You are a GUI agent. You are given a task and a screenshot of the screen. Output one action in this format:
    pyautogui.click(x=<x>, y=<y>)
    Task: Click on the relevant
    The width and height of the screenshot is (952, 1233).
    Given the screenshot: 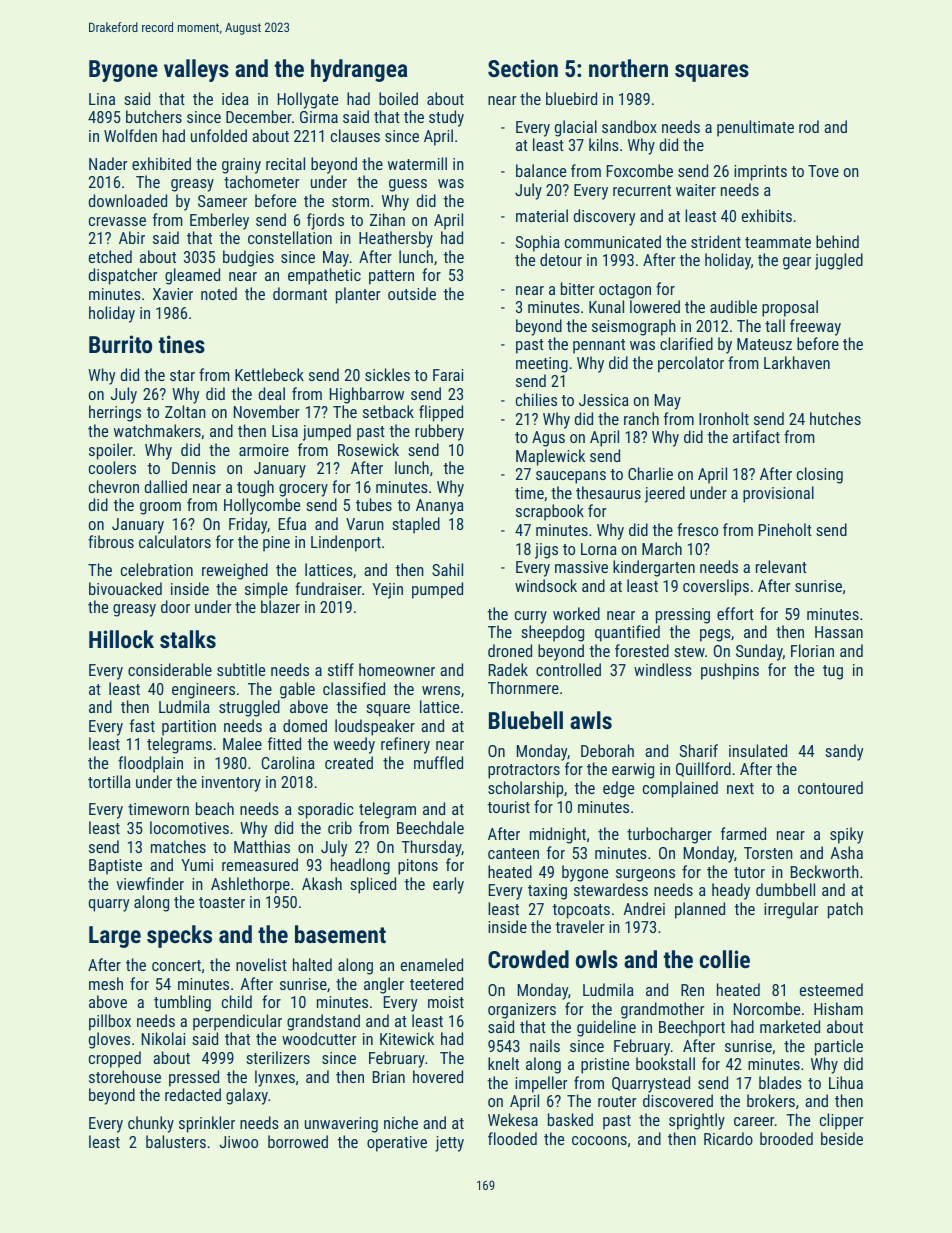 What is the action you would take?
    pyautogui.click(x=781, y=566)
